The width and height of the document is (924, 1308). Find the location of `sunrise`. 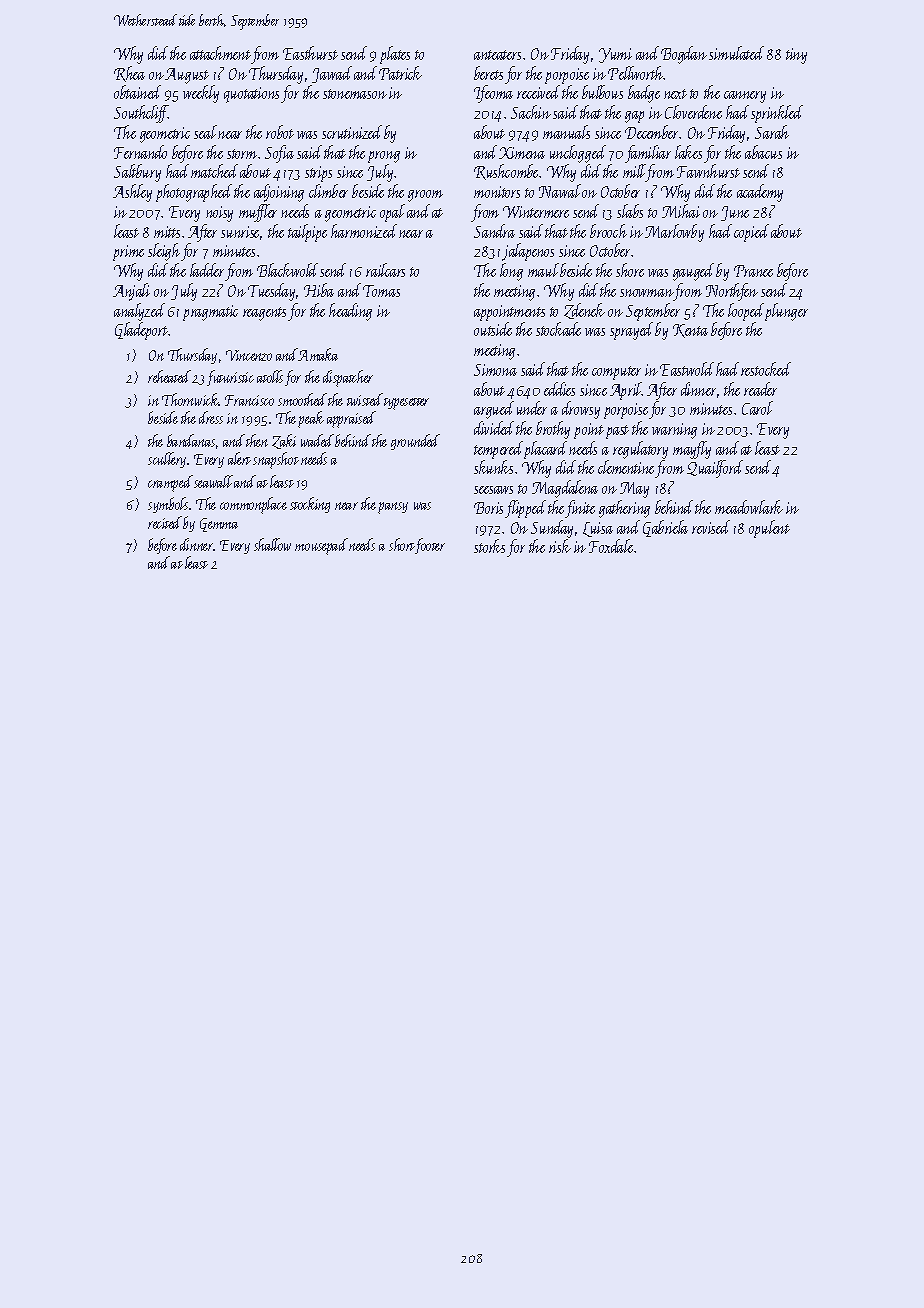

sunrise is located at coordinates (241, 233).
